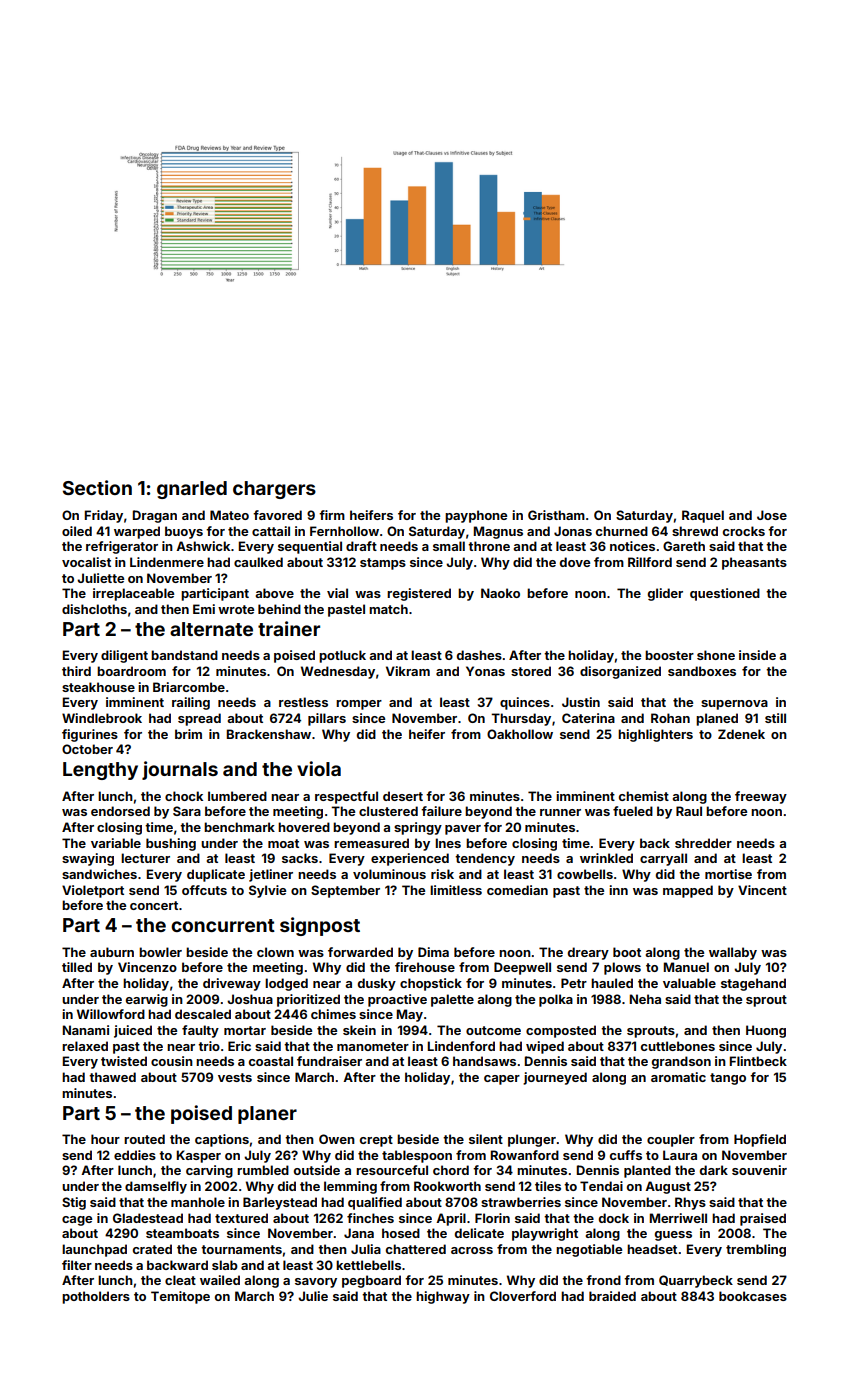 Image resolution: width=849 pixels, height=1400 pixels. What do you see at coordinates (96, 1297) in the screenshot?
I see `potholders` at bounding box center [96, 1297].
